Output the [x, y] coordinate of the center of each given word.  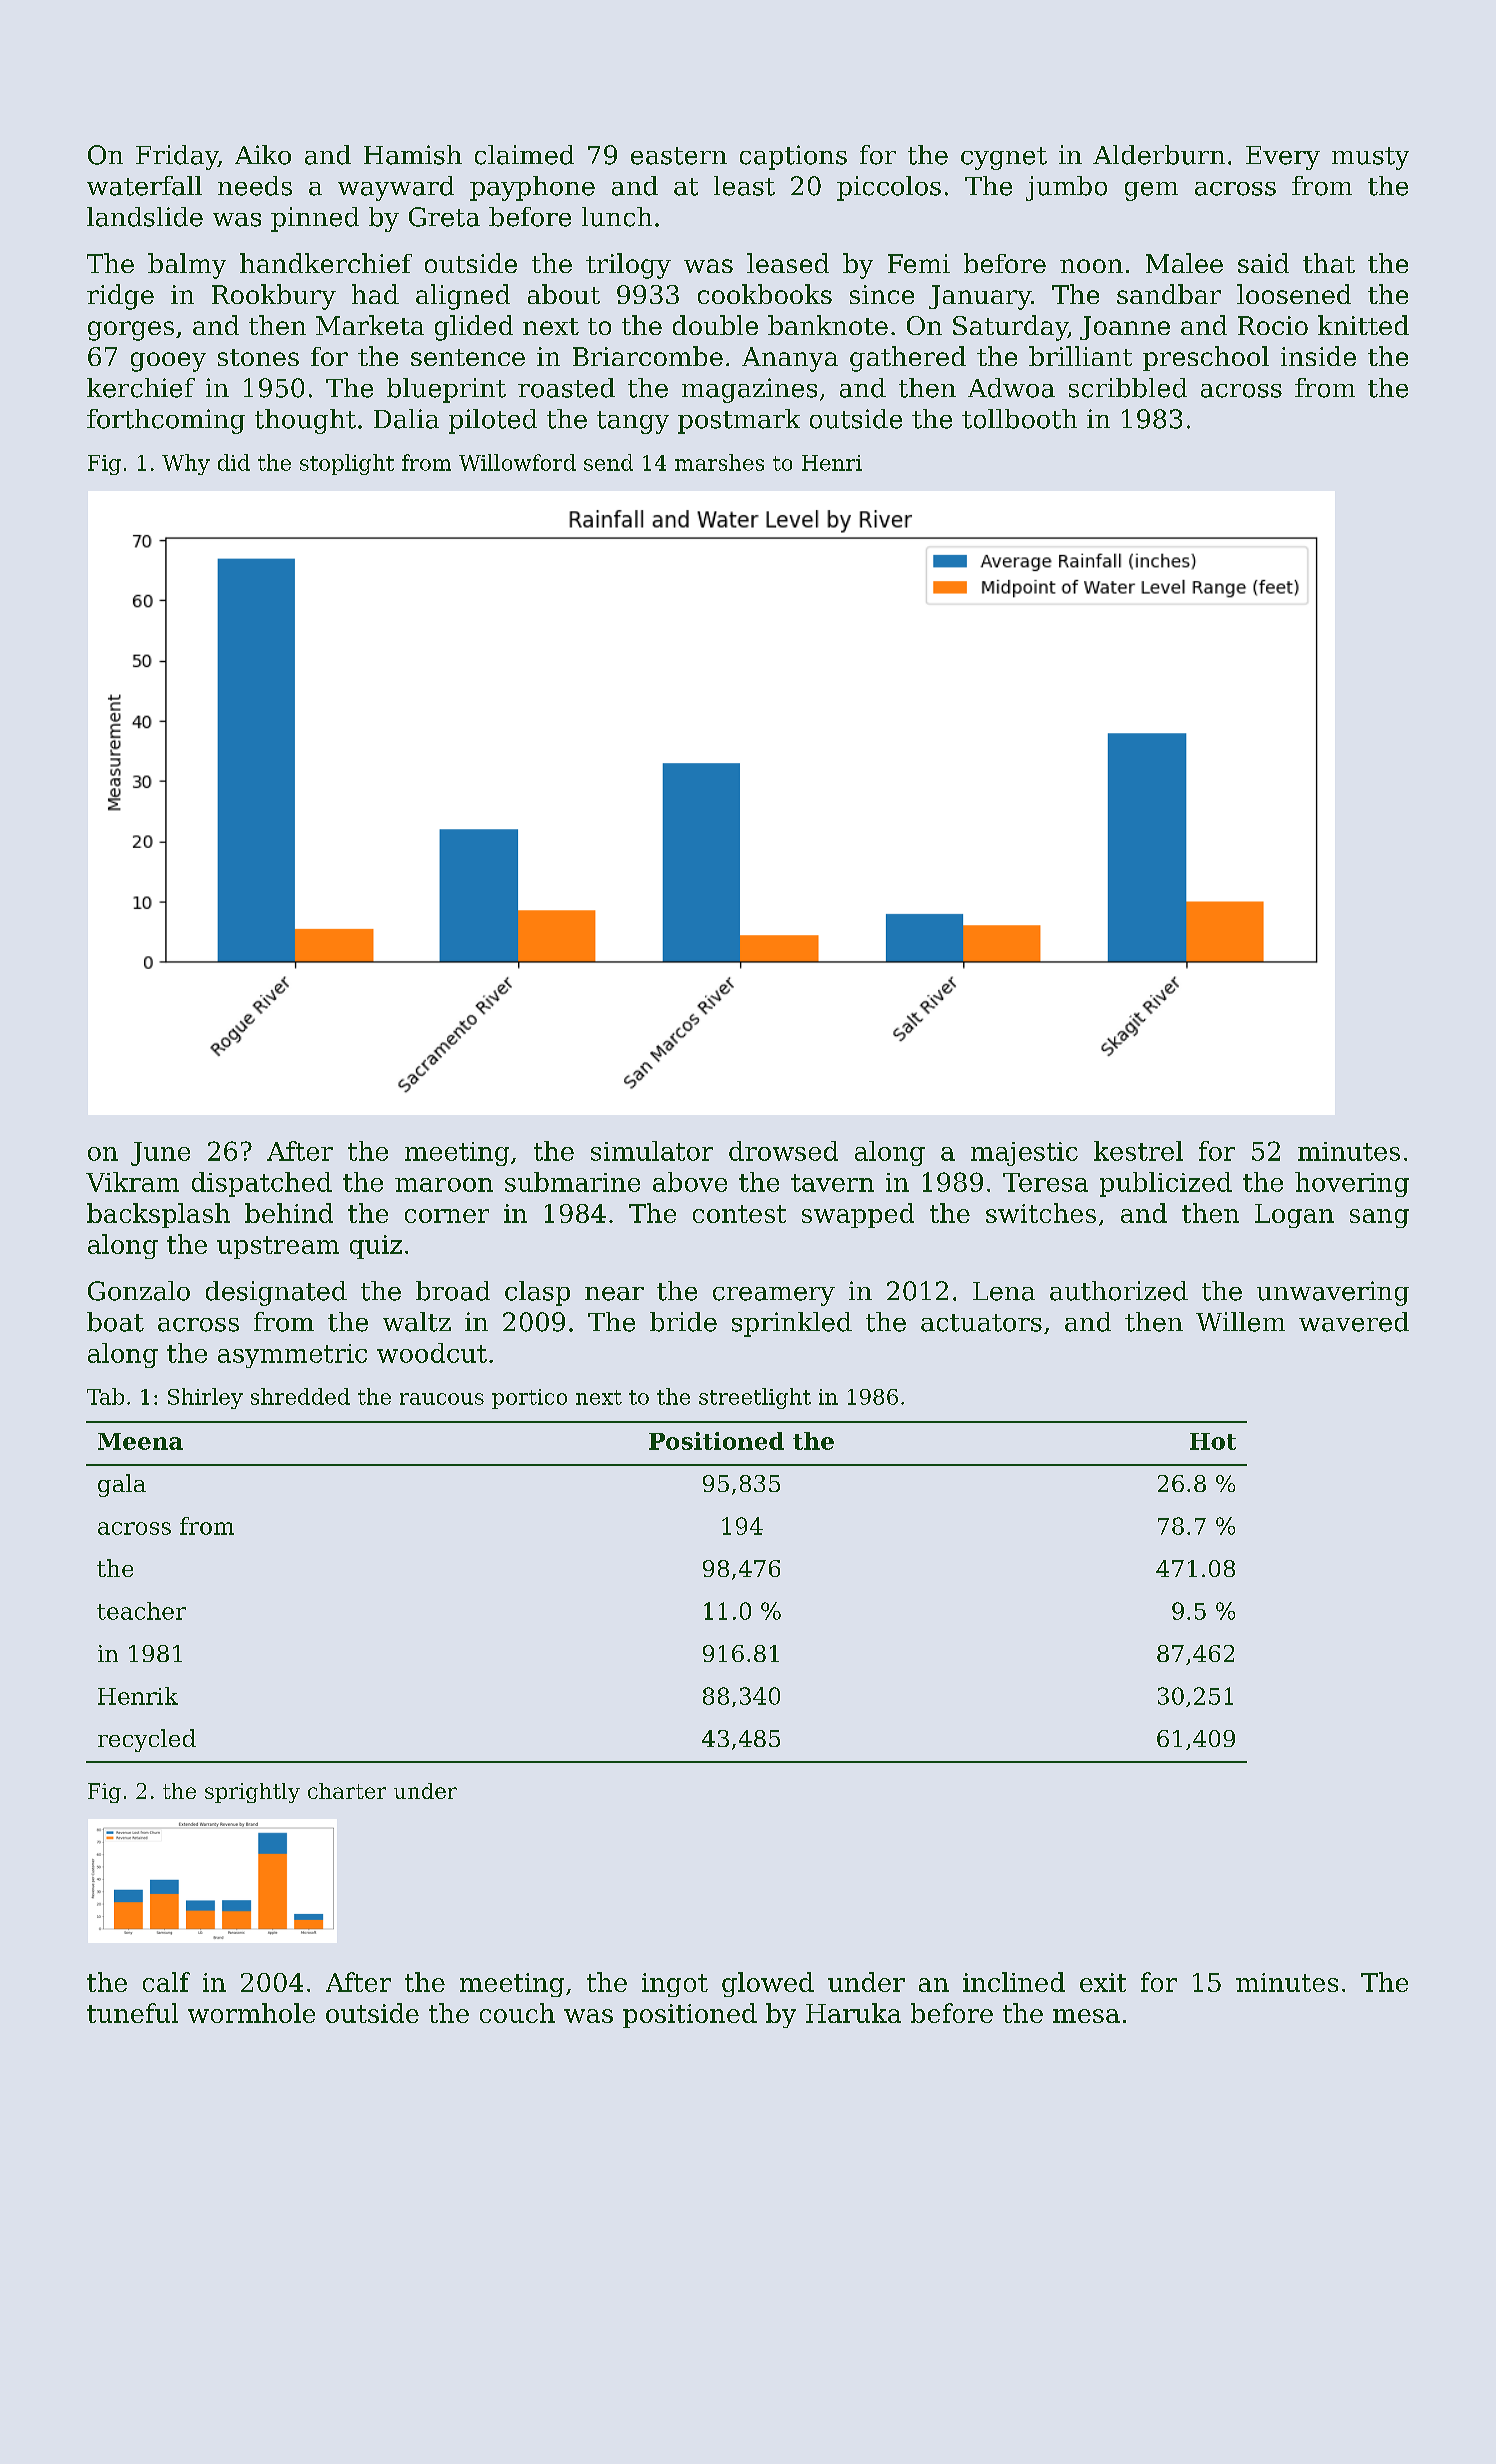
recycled [147, 1740]
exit [1103, 1982]
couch [517, 2013]
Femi [919, 263]
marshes [719, 462]
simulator [652, 1151]
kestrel [1138, 1151]
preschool [1206, 358]
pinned [315, 219]
